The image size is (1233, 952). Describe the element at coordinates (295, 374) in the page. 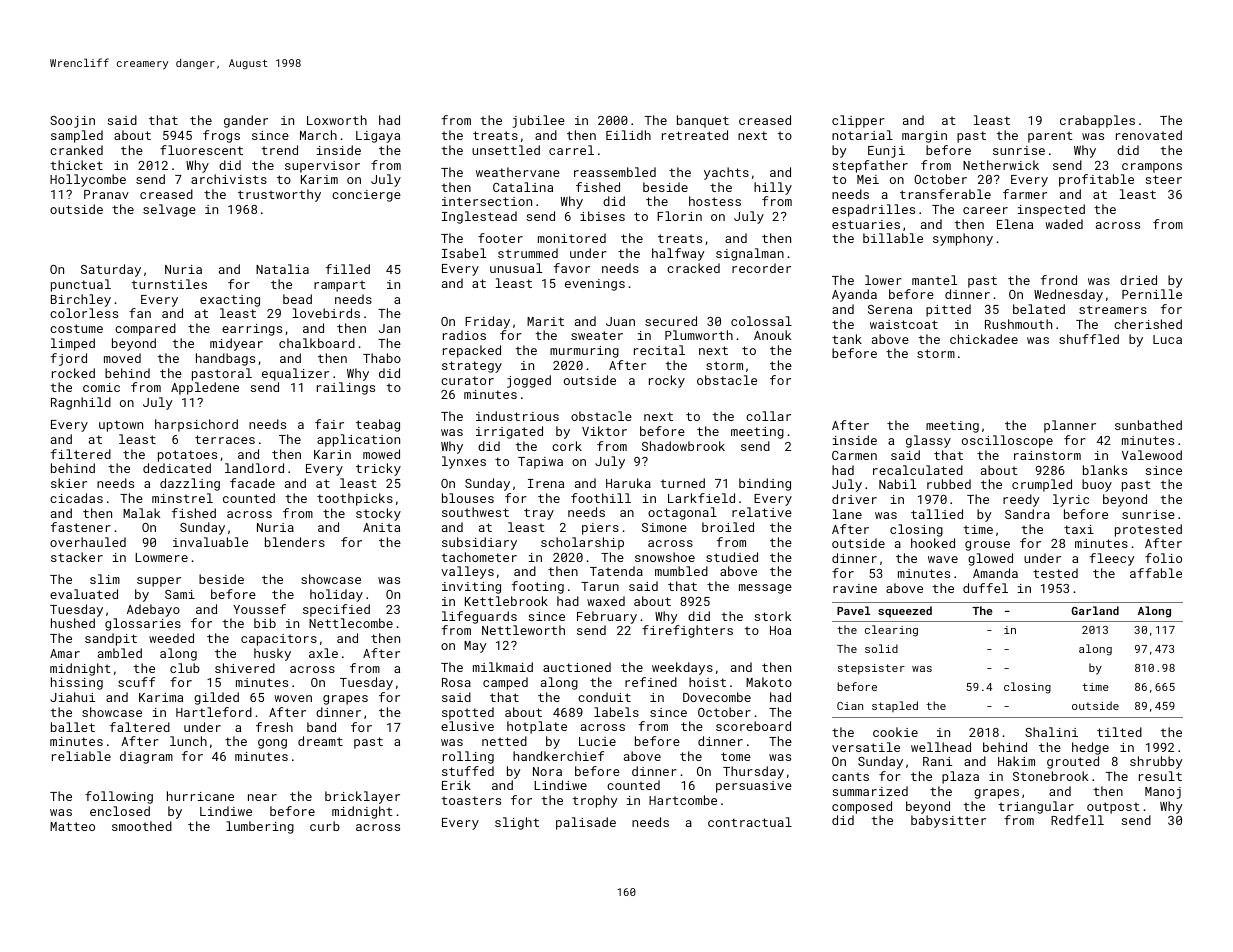

I see `equalizer` at that location.
